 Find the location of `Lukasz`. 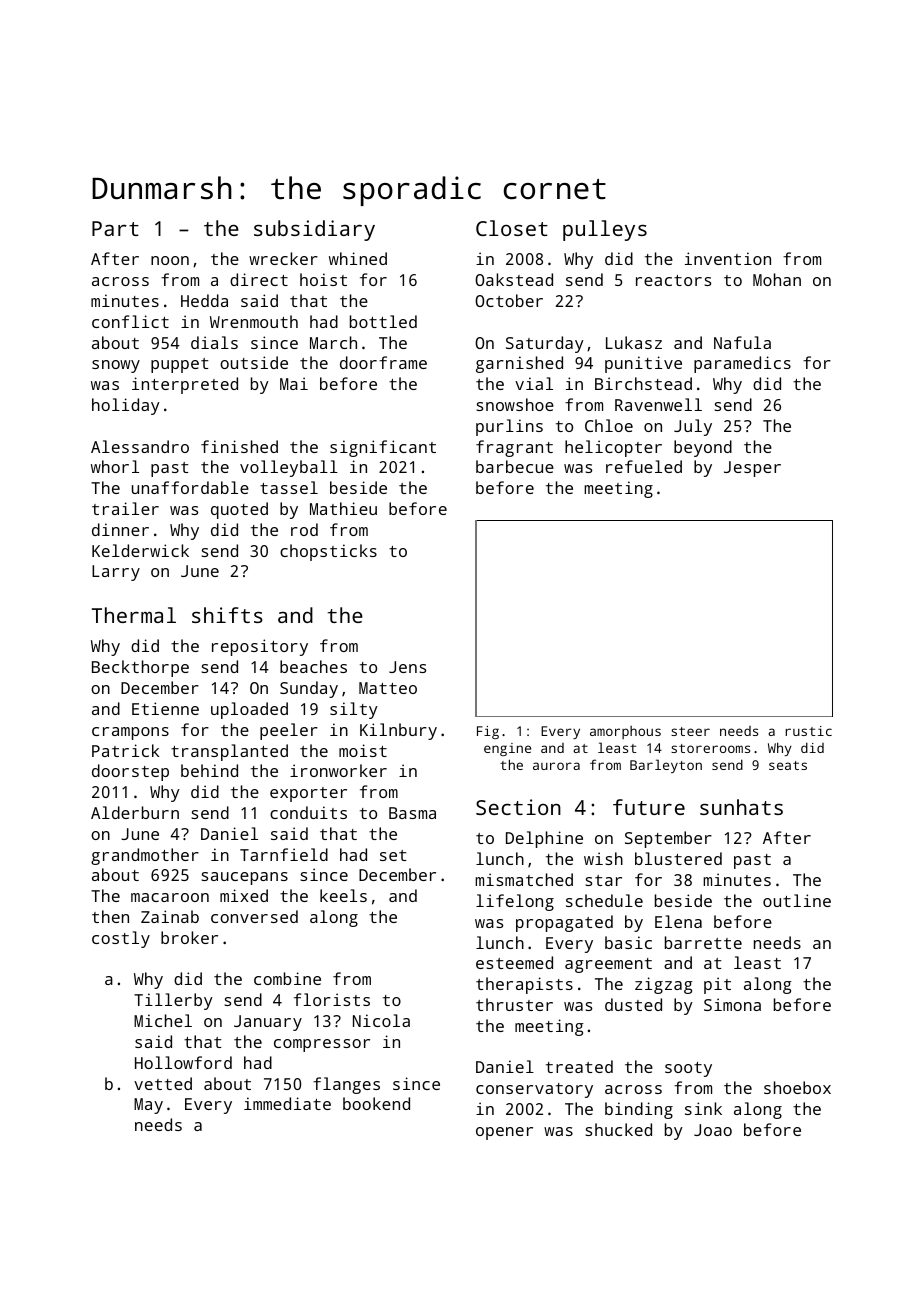

Lukasz is located at coordinates (634, 342).
